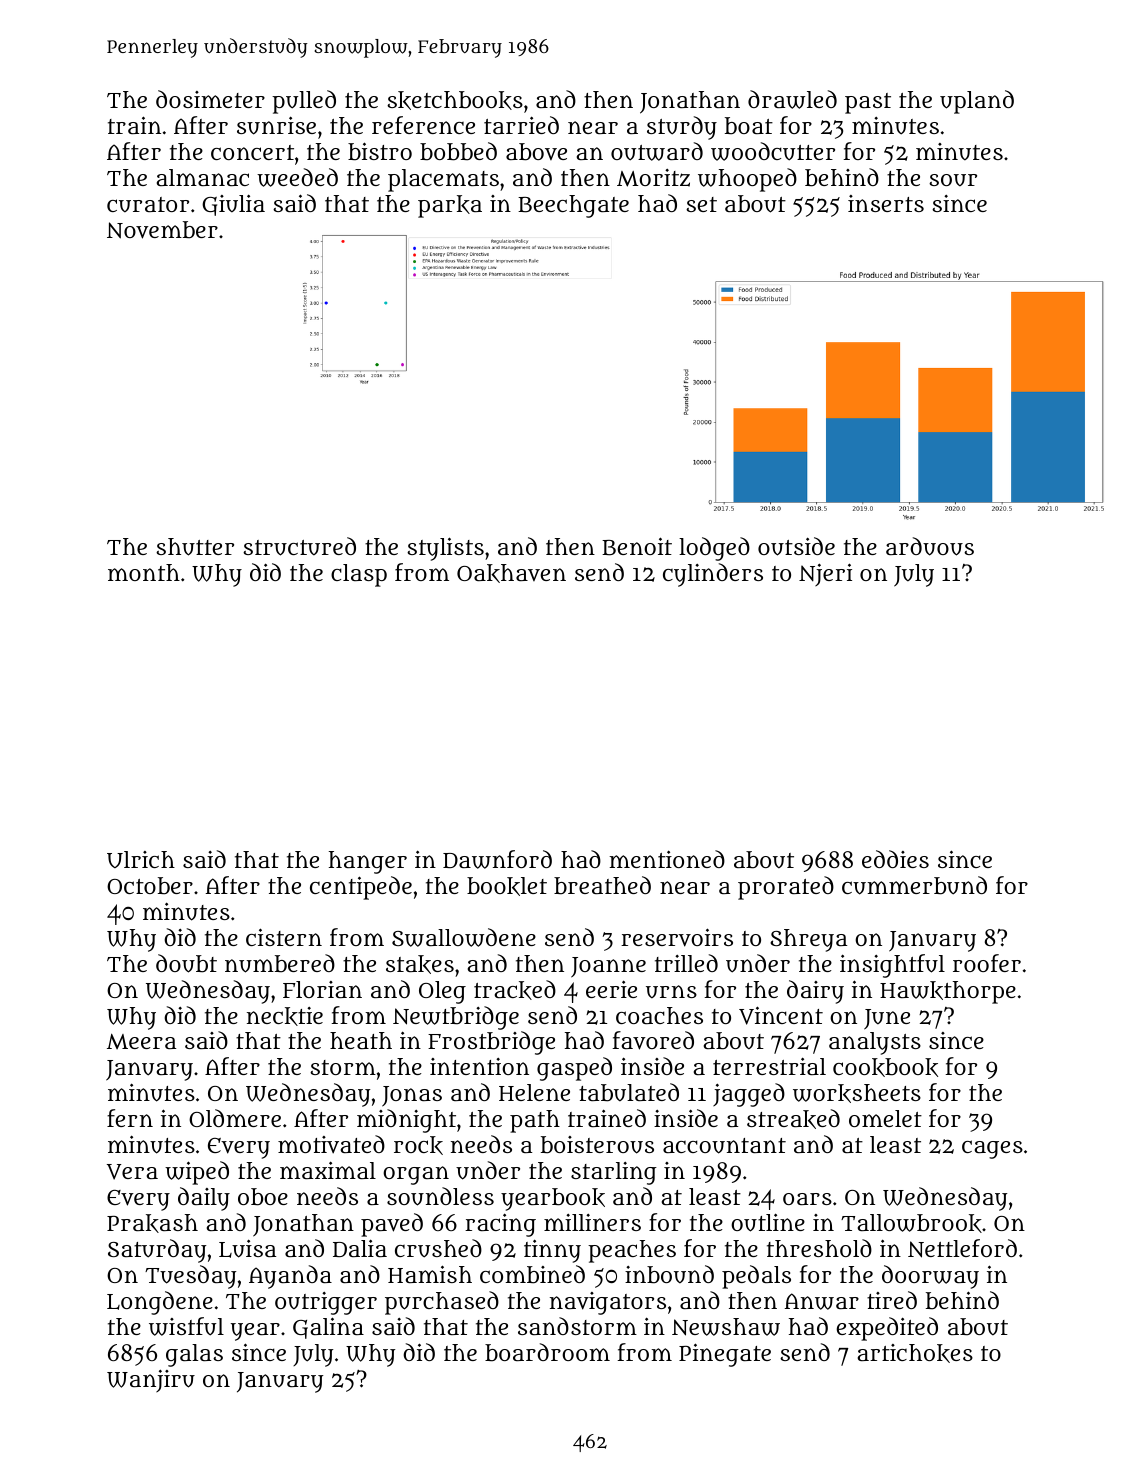 This screenshot has height=1482, width=1145. What do you see at coordinates (328, 1328) in the screenshot?
I see `Galina` at bounding box center [328, 1328].
